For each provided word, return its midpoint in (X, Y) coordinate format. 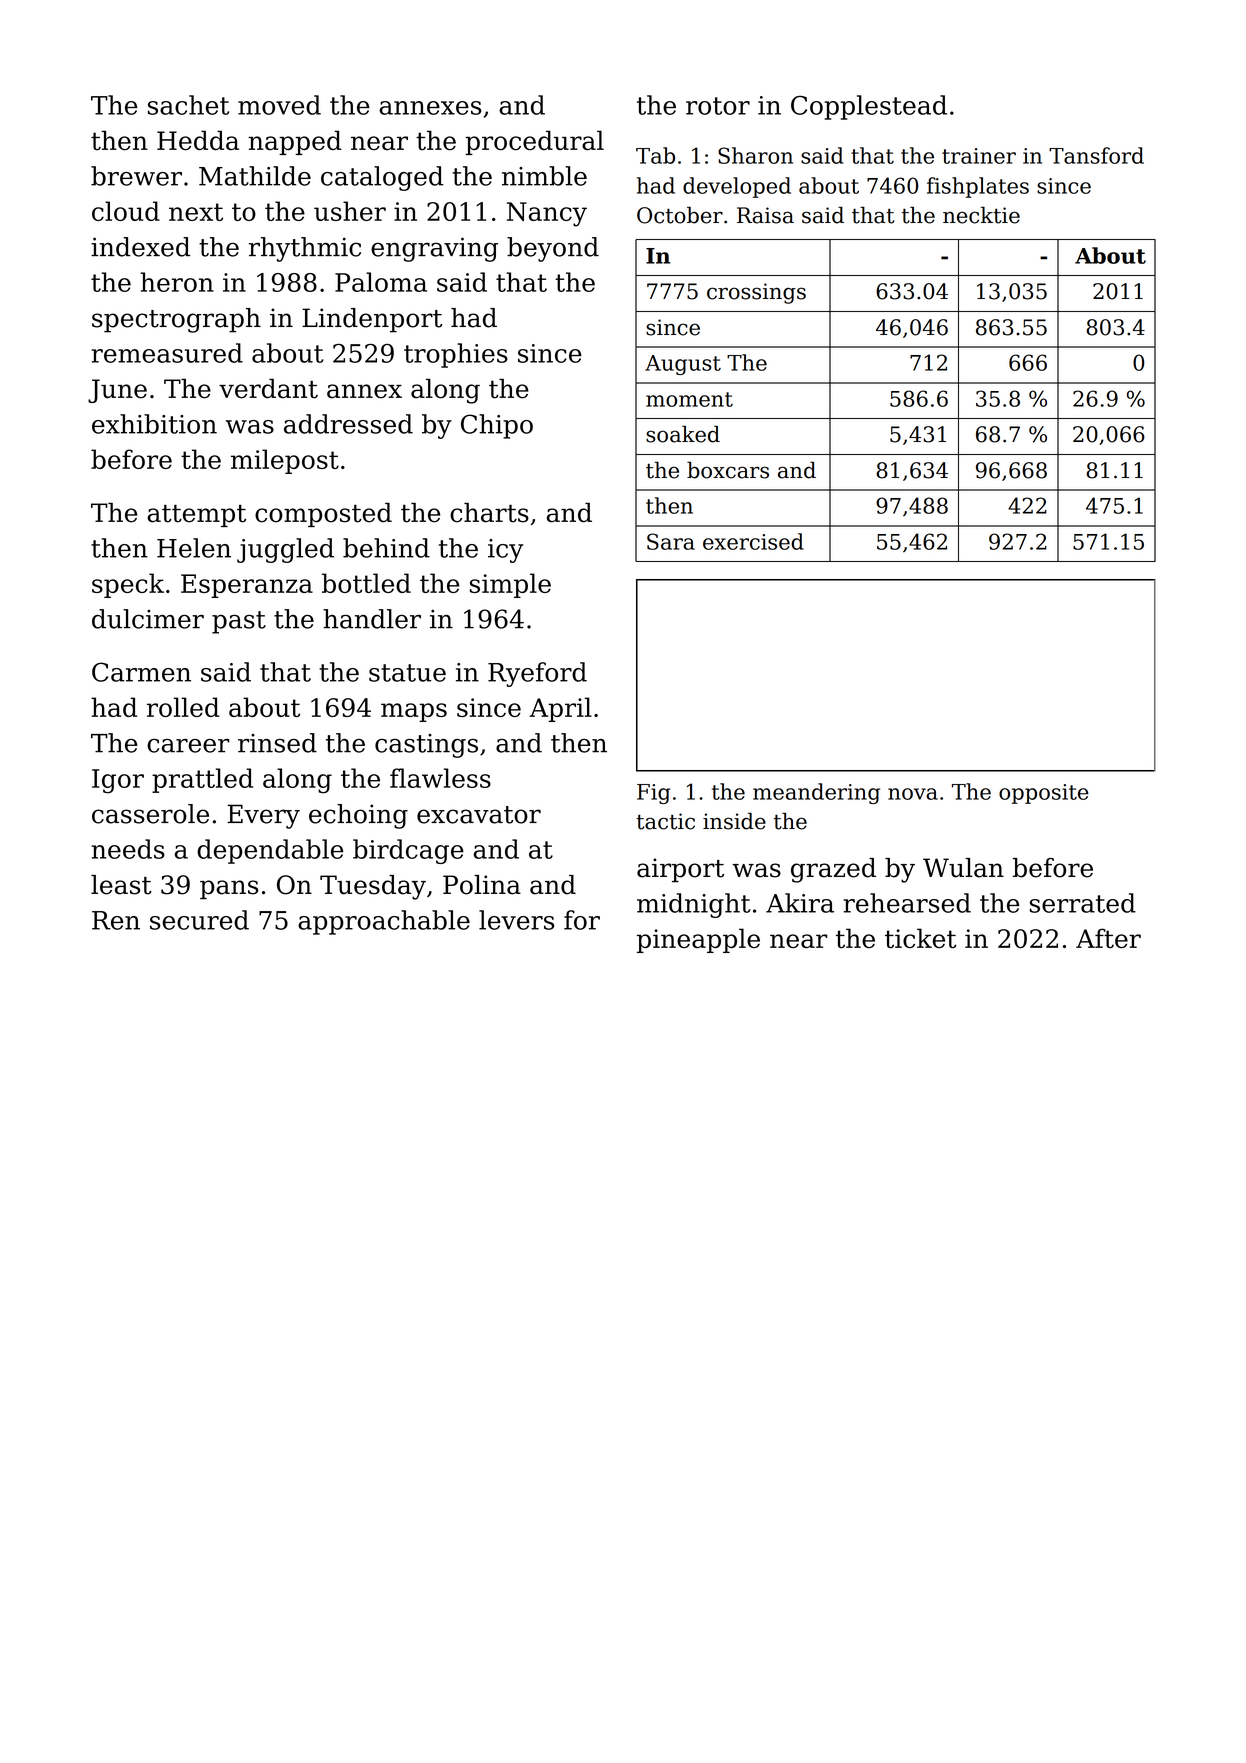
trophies (456, 355)
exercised (753, 541)
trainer (979, 156)
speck (128, 585)
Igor (118, 781)
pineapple (698, 940)
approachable (384, 922)
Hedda (198, 140)
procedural (534, 142)
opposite (1044, 794)
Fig (654, 794)
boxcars (728, 470)
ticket (920, 938)
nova (913, 794)
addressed (348, 424)
